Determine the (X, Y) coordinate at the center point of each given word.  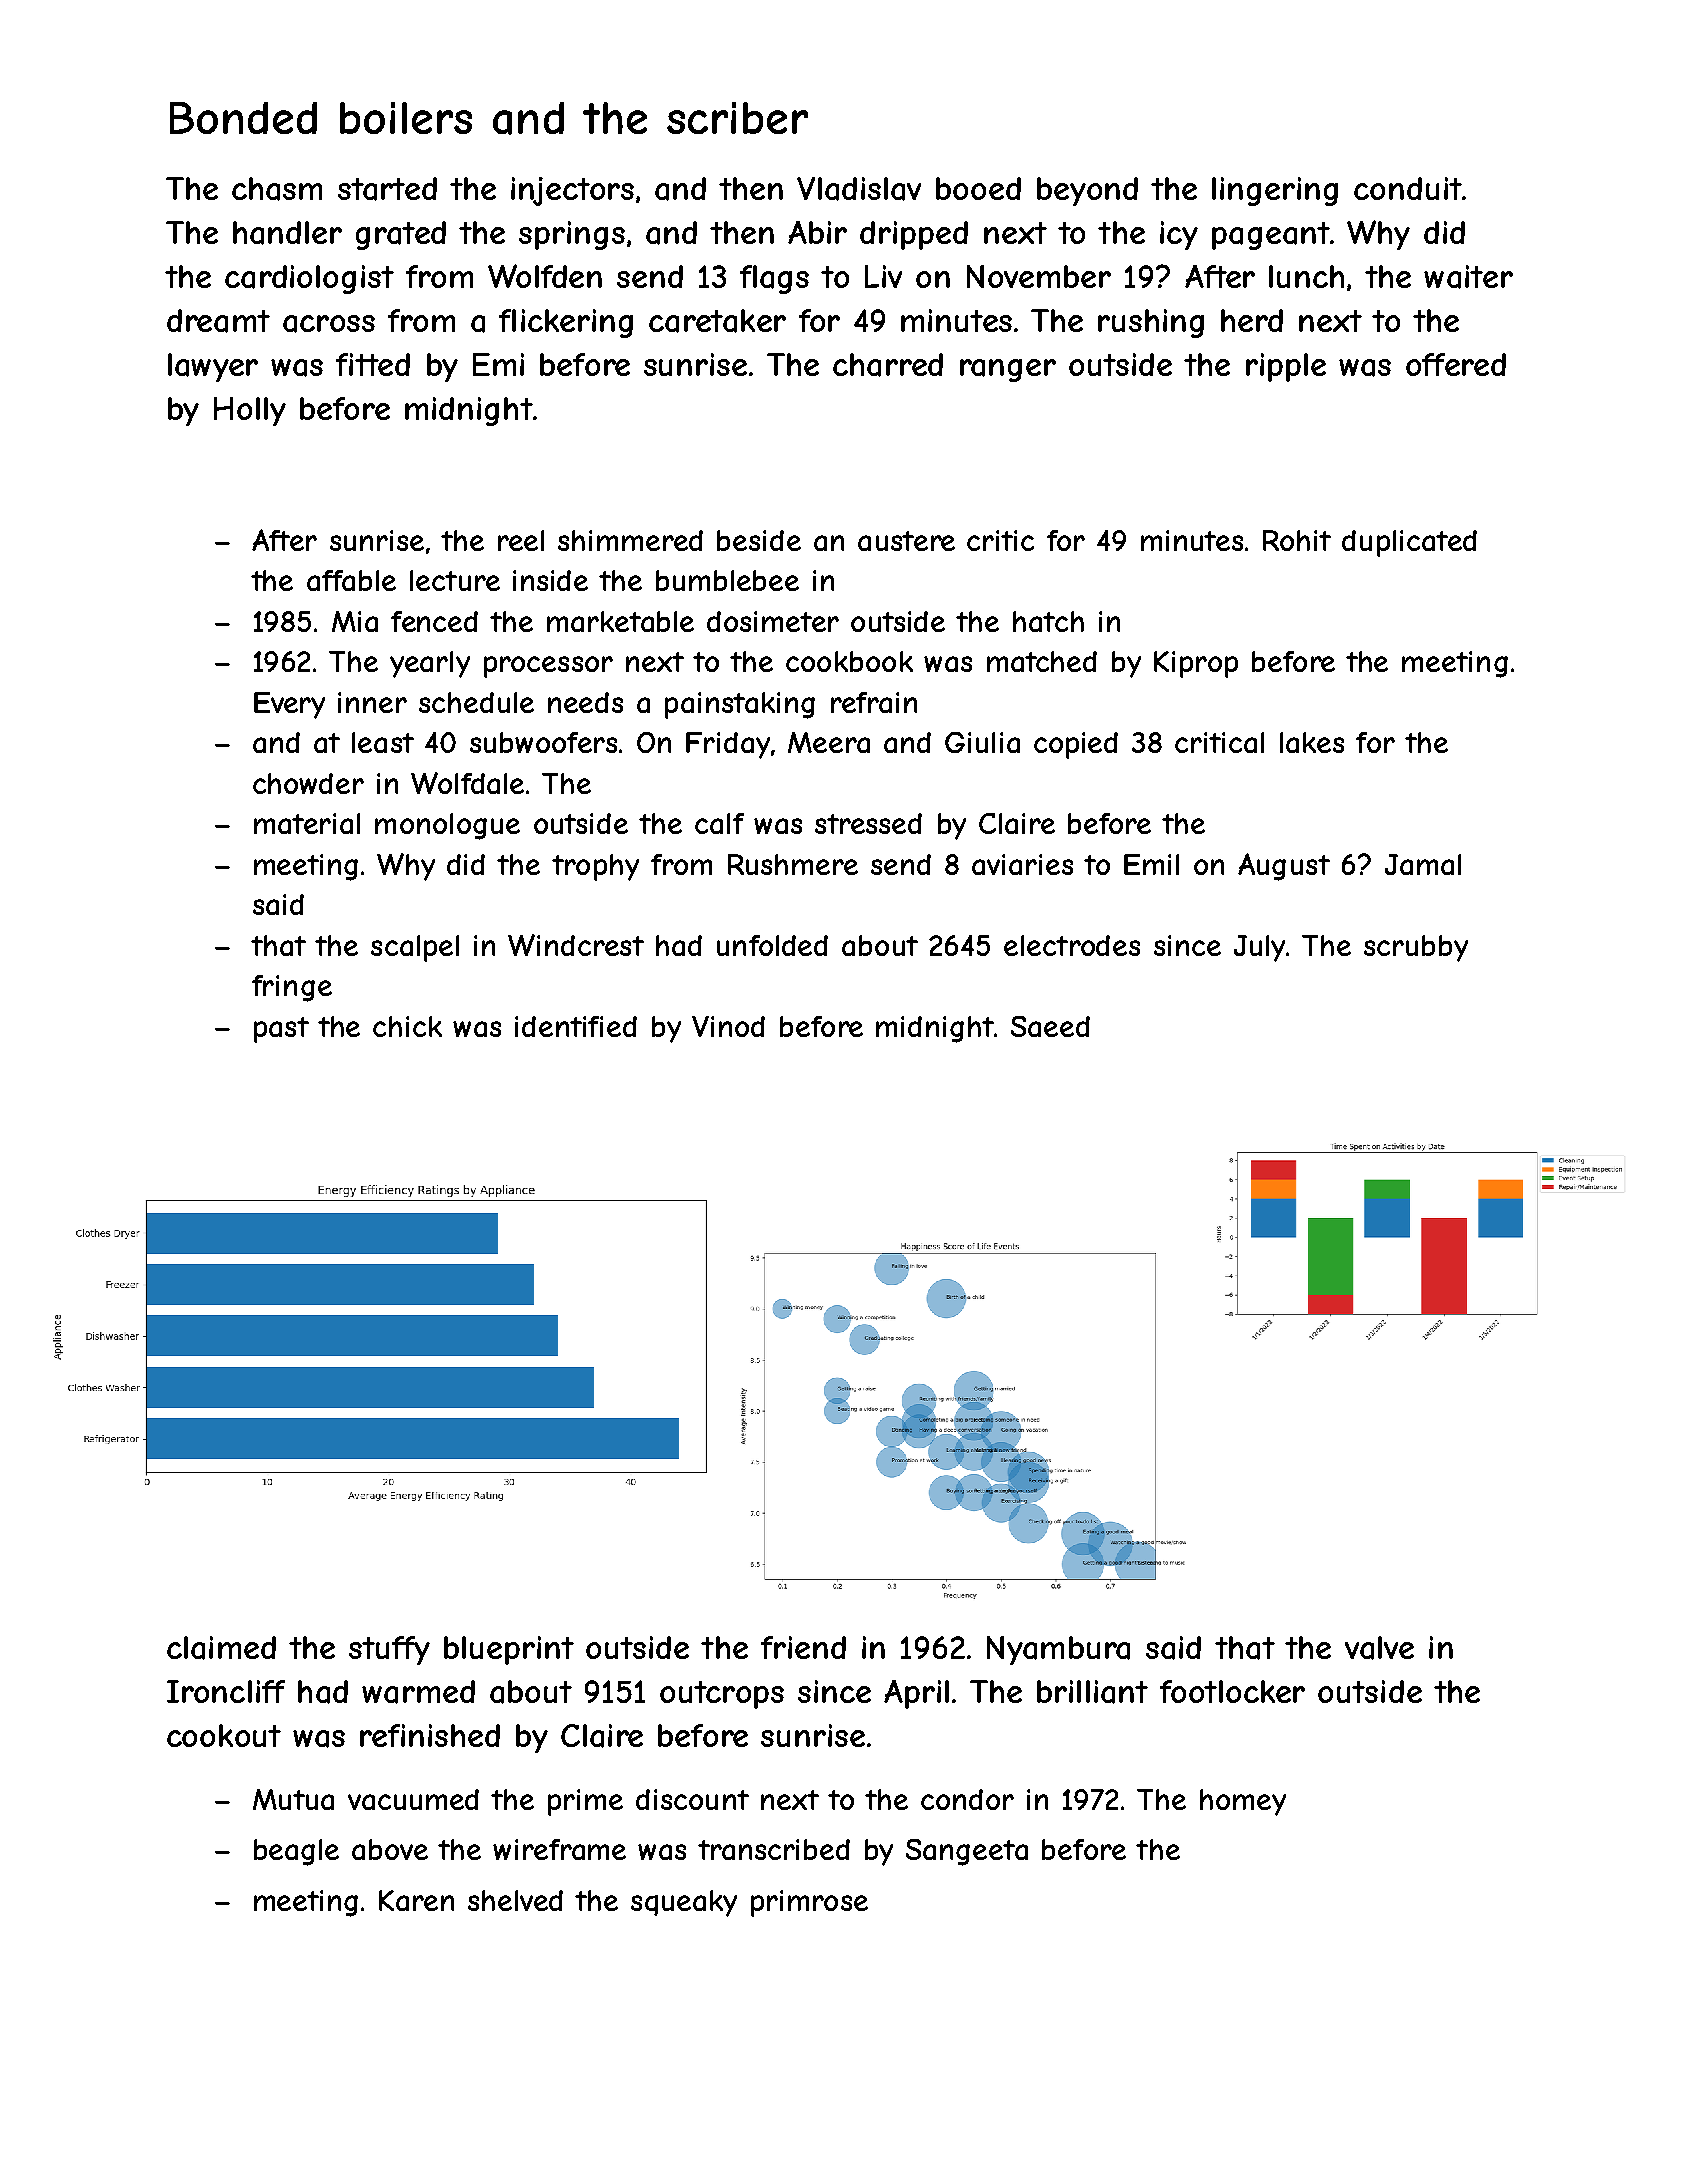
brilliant (1092, 1692)
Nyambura (1058, 1650)
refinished (430, 1735)
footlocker (1232, 1691)
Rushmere (793, 864)
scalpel (415, 948)
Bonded (243, 118)
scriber (737, 118)
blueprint (509, 1650)
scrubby (1416, 948)
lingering (1275, 191)
